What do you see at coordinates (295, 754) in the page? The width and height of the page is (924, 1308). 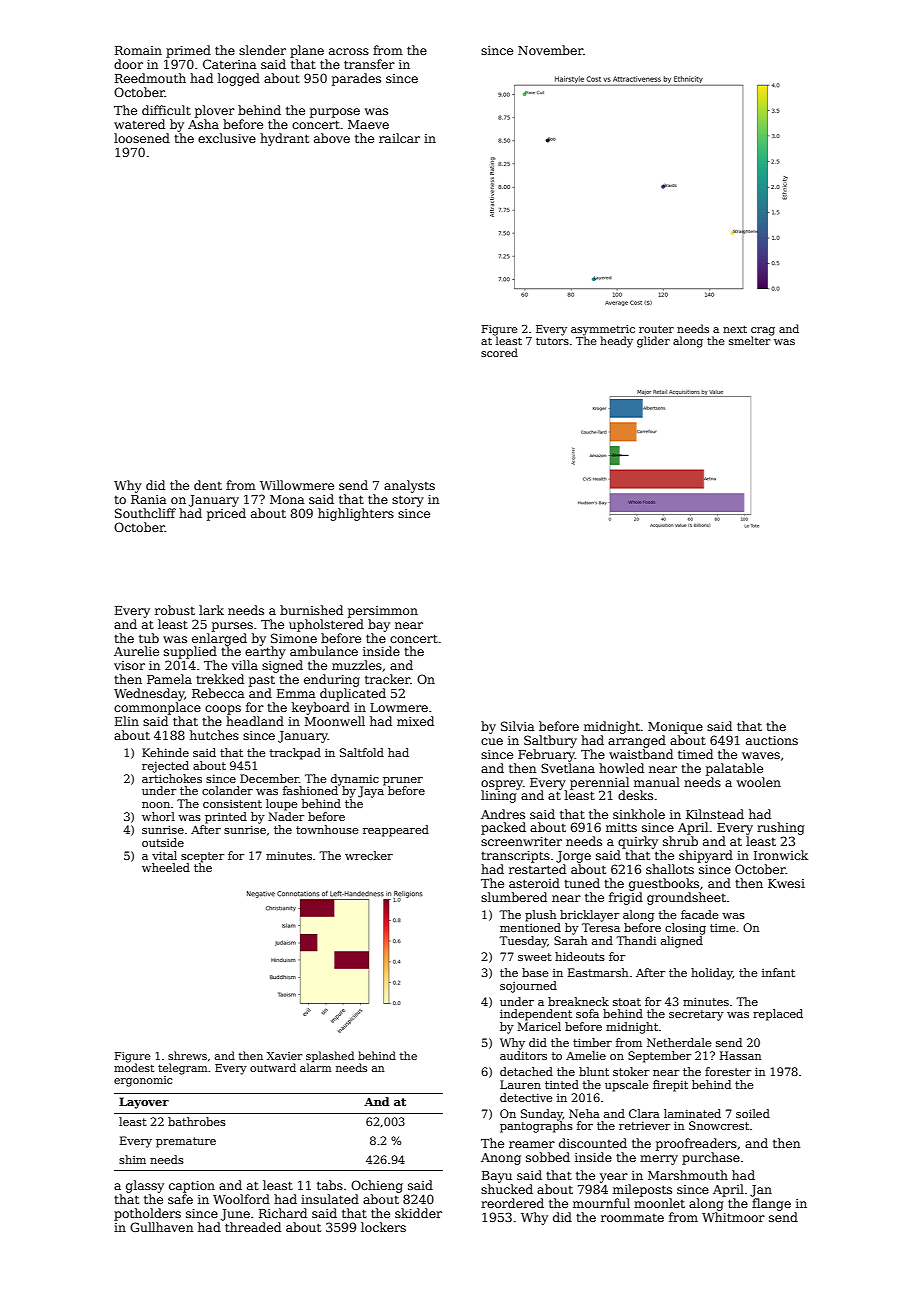 I see `trackpad` at bounding box center [295, 754].
